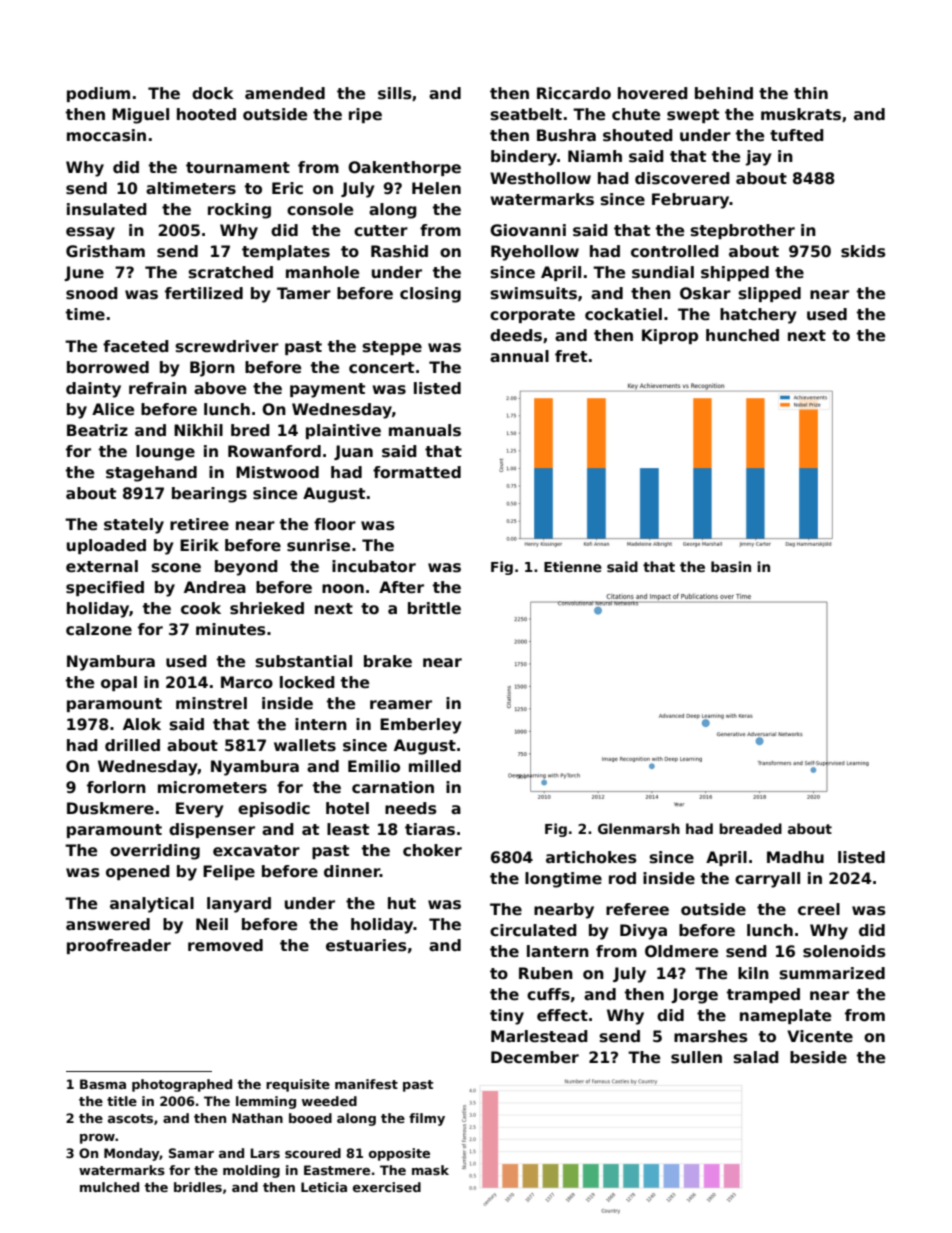 The width and height of the screenshot is (952, 1233). I want to click on behind, so click(724, 93).
